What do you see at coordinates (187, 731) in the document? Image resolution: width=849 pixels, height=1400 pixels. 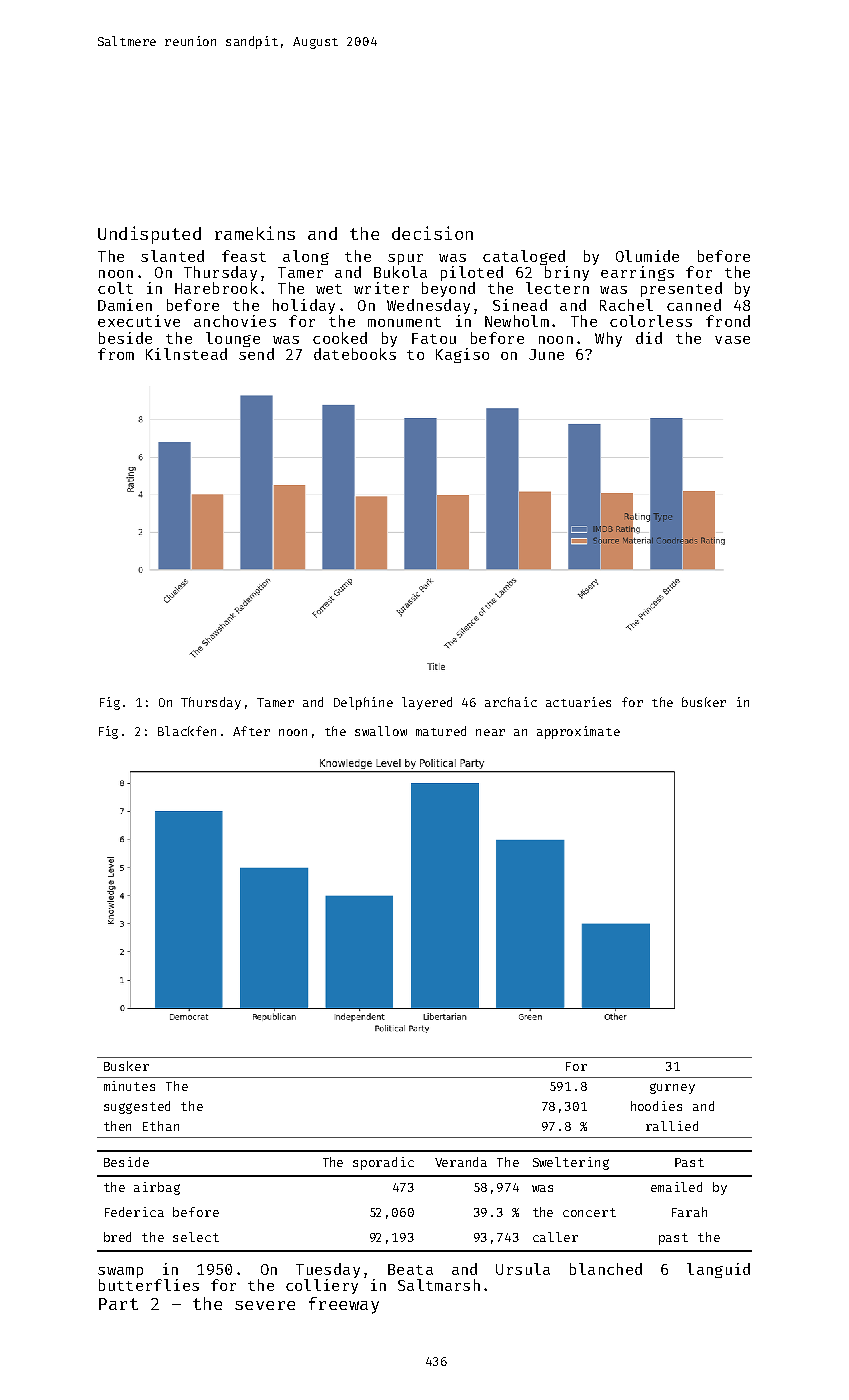 I see `Blackfen` at bounding box center [187, 731].
